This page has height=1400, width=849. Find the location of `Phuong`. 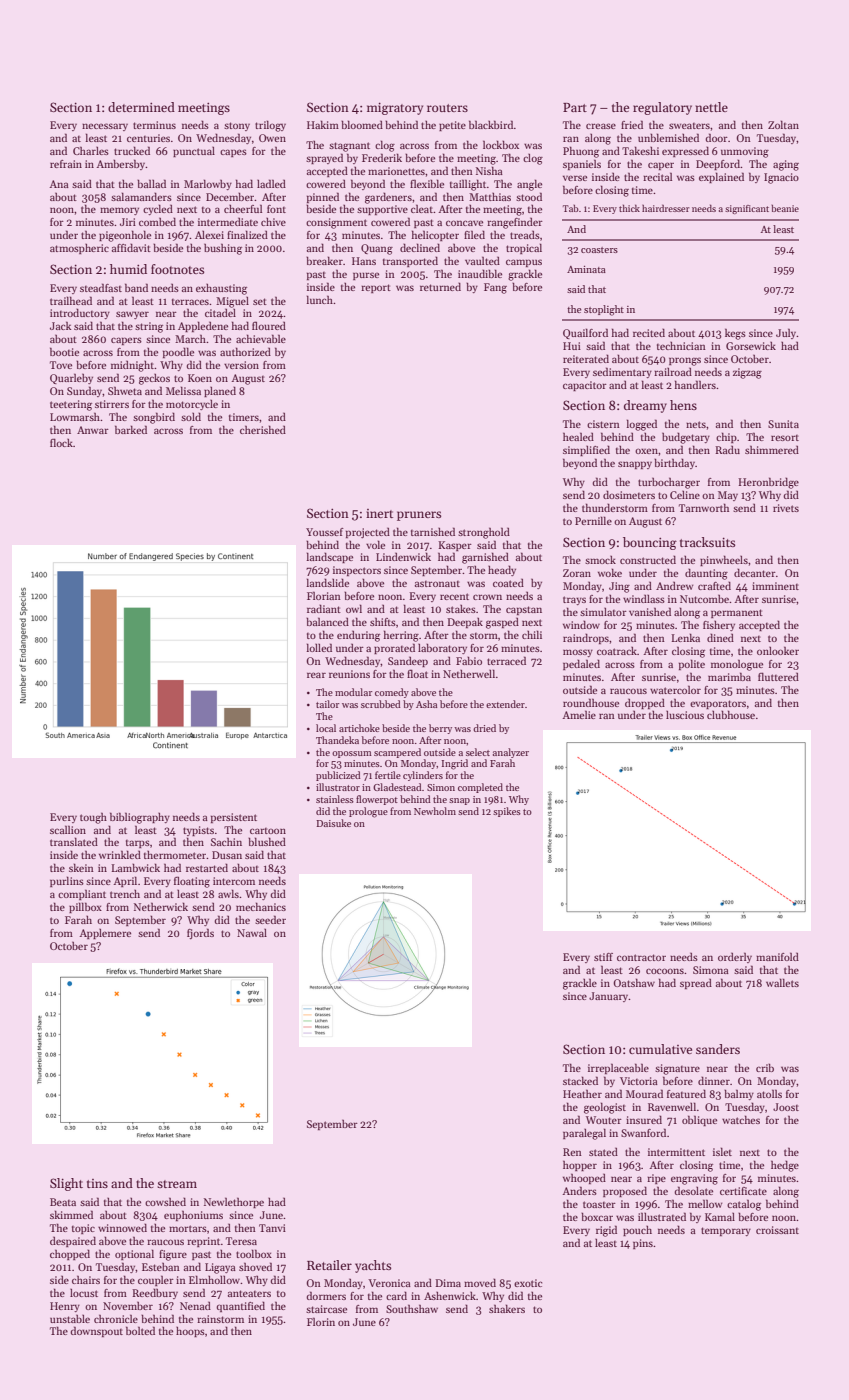

Phuong is located at coordinates (581, 152).
